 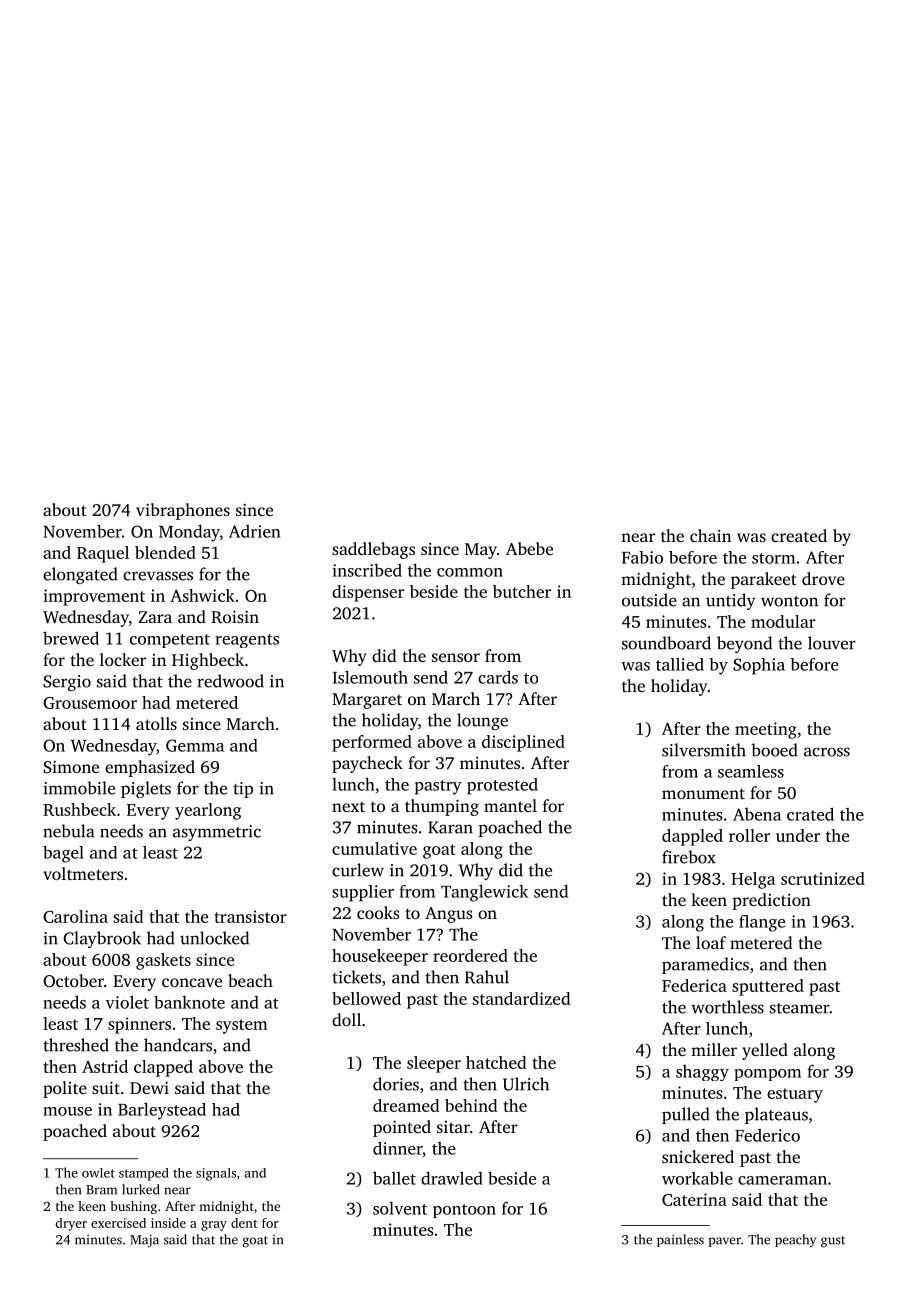 What do you see at coordinates (67, 683) in the screenshot?
I see `Sergio` at bounding box center [67, 683].
